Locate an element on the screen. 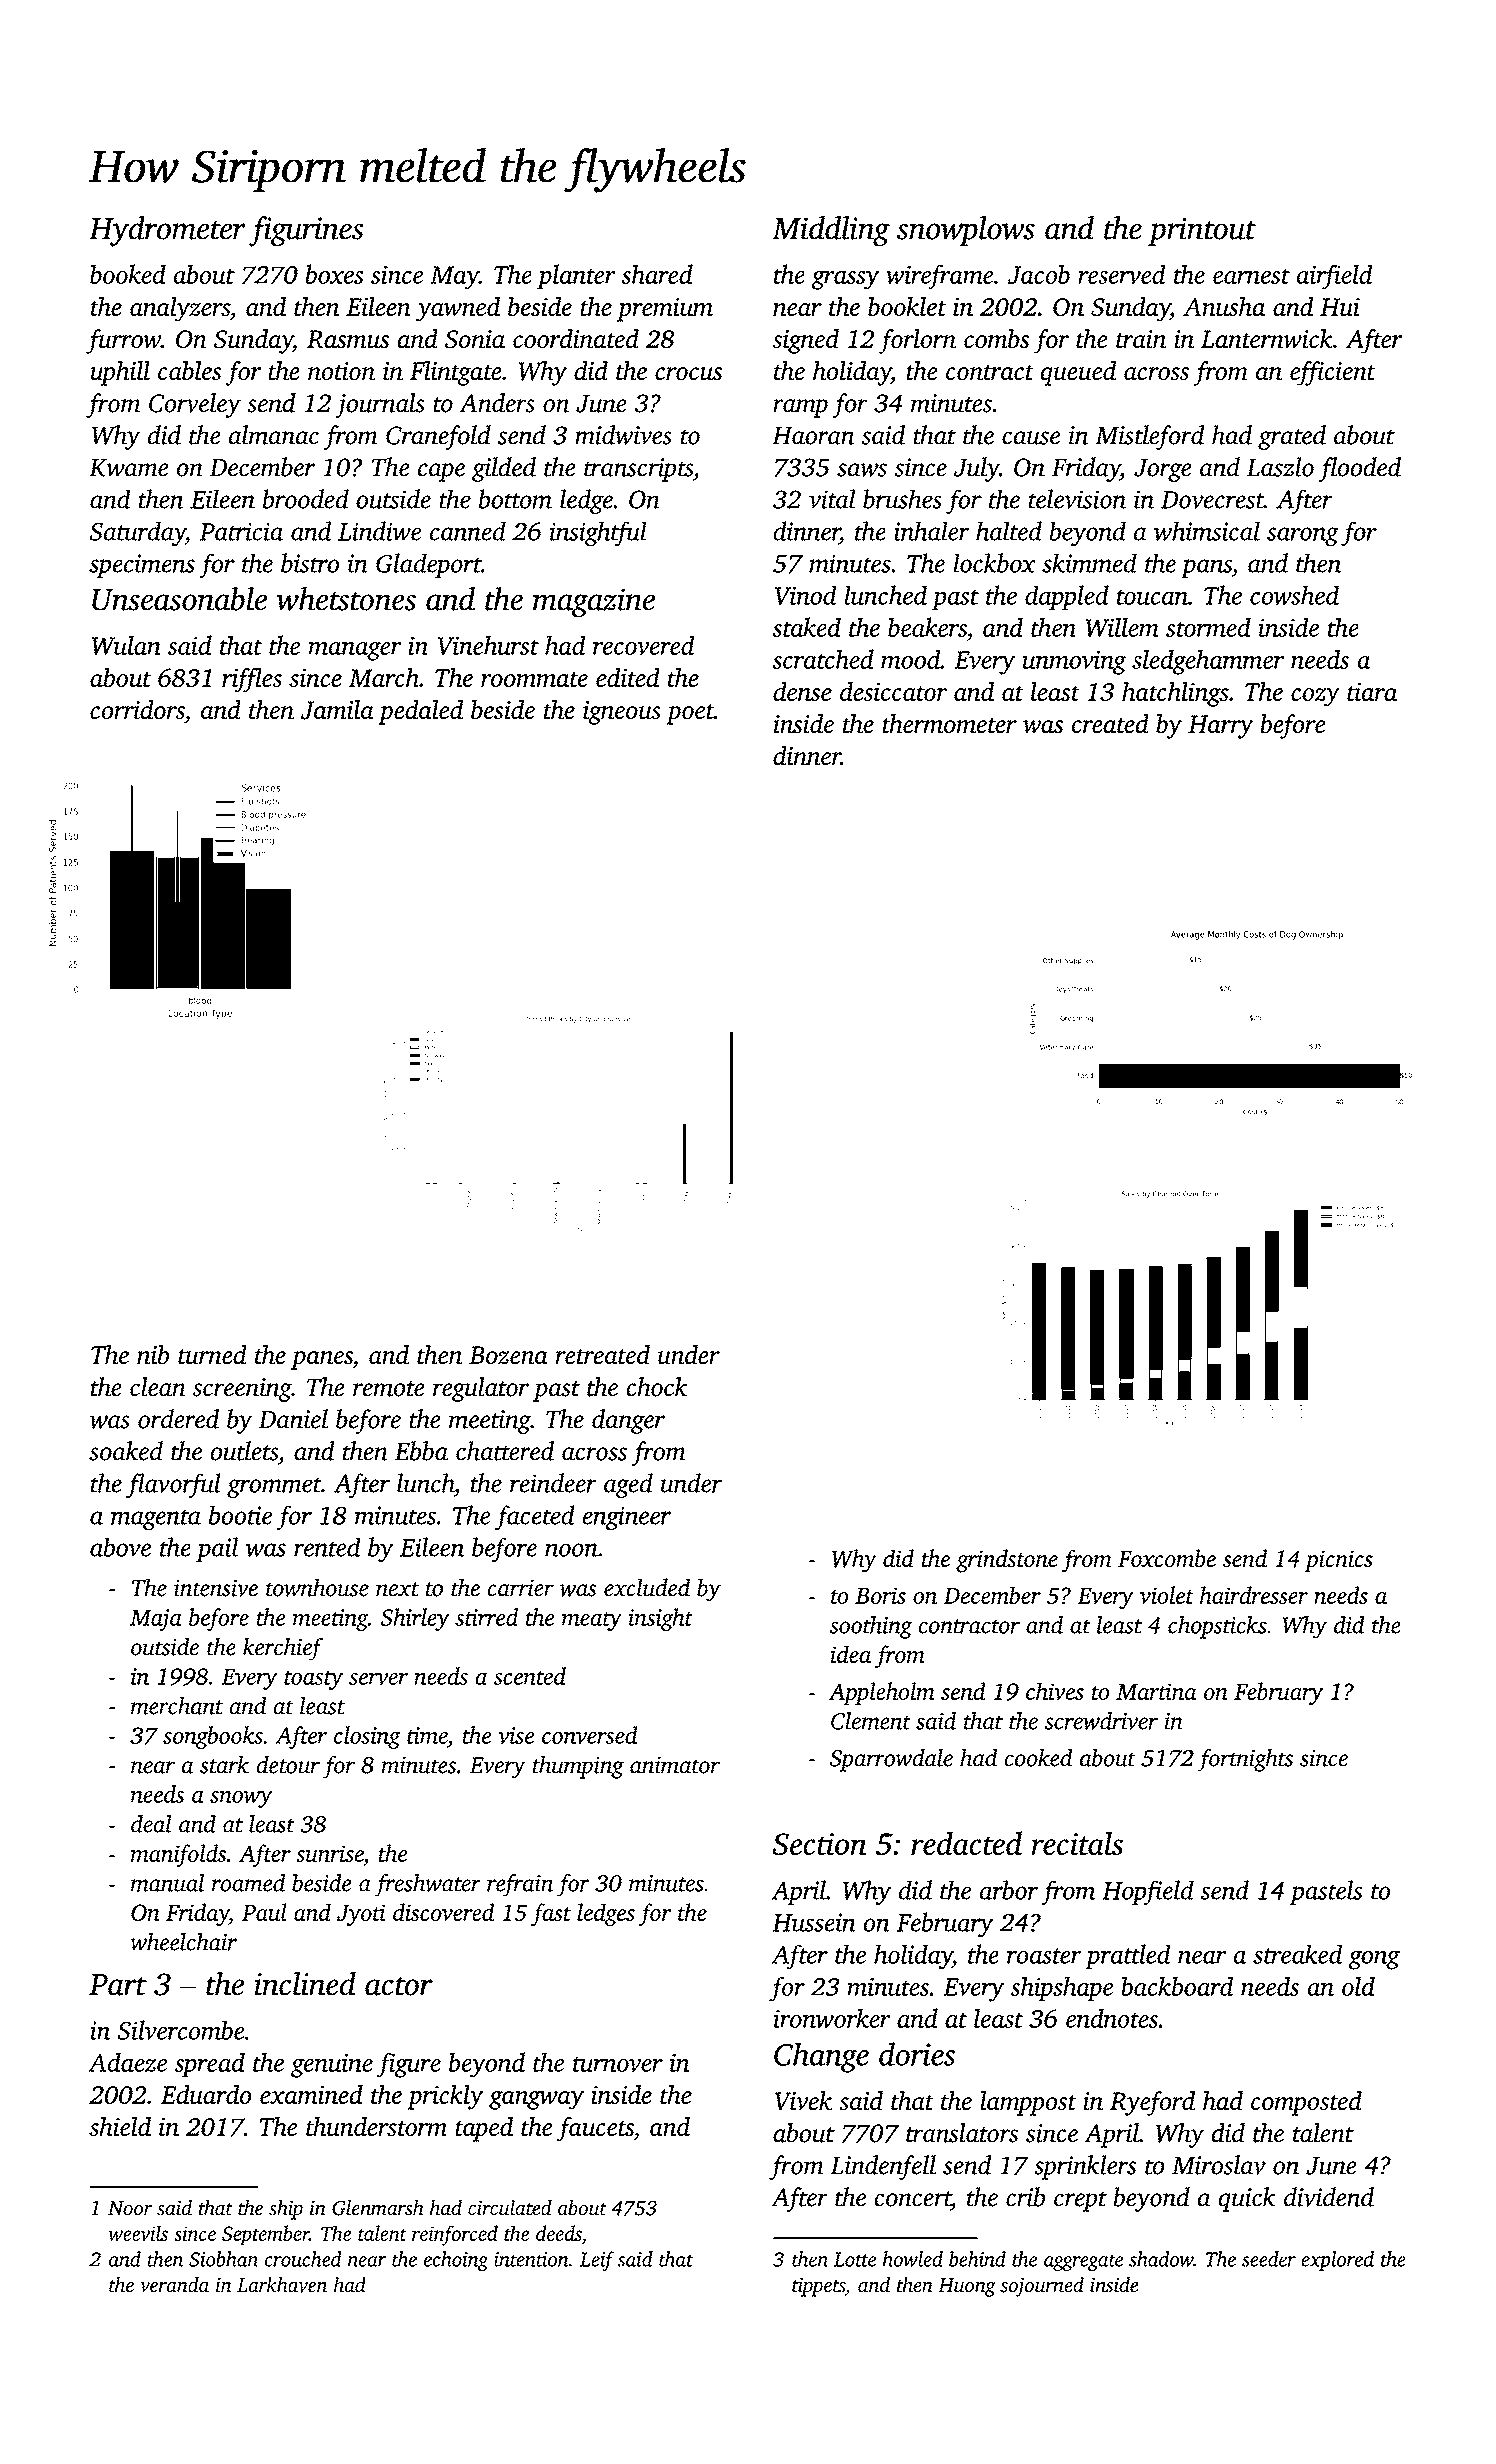 The image size is (1496, 2464). Silvercombe is located at coordinates (181, 2030).
